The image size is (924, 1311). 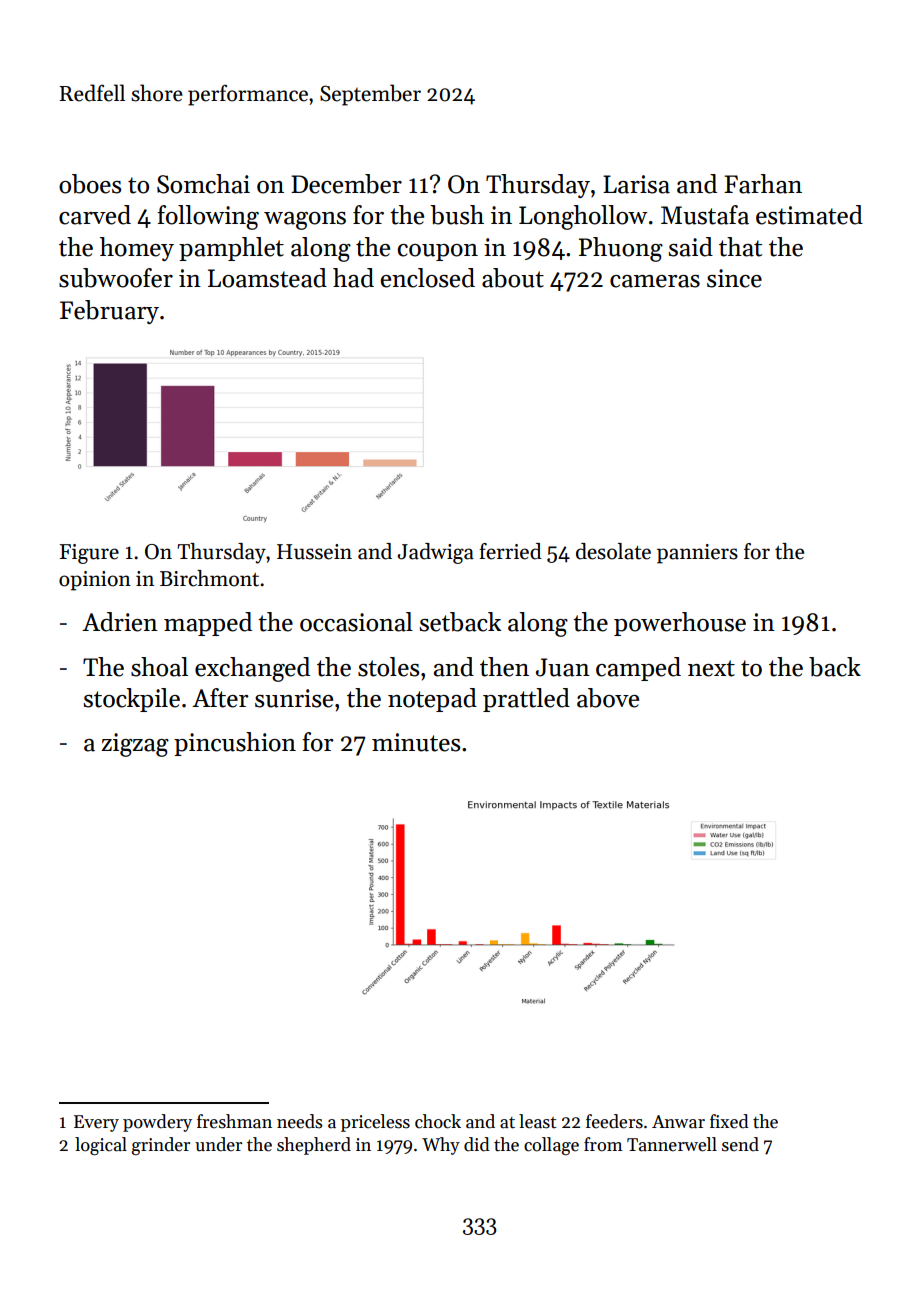 I want to click on grinder, so click(x=161, y=1146).
